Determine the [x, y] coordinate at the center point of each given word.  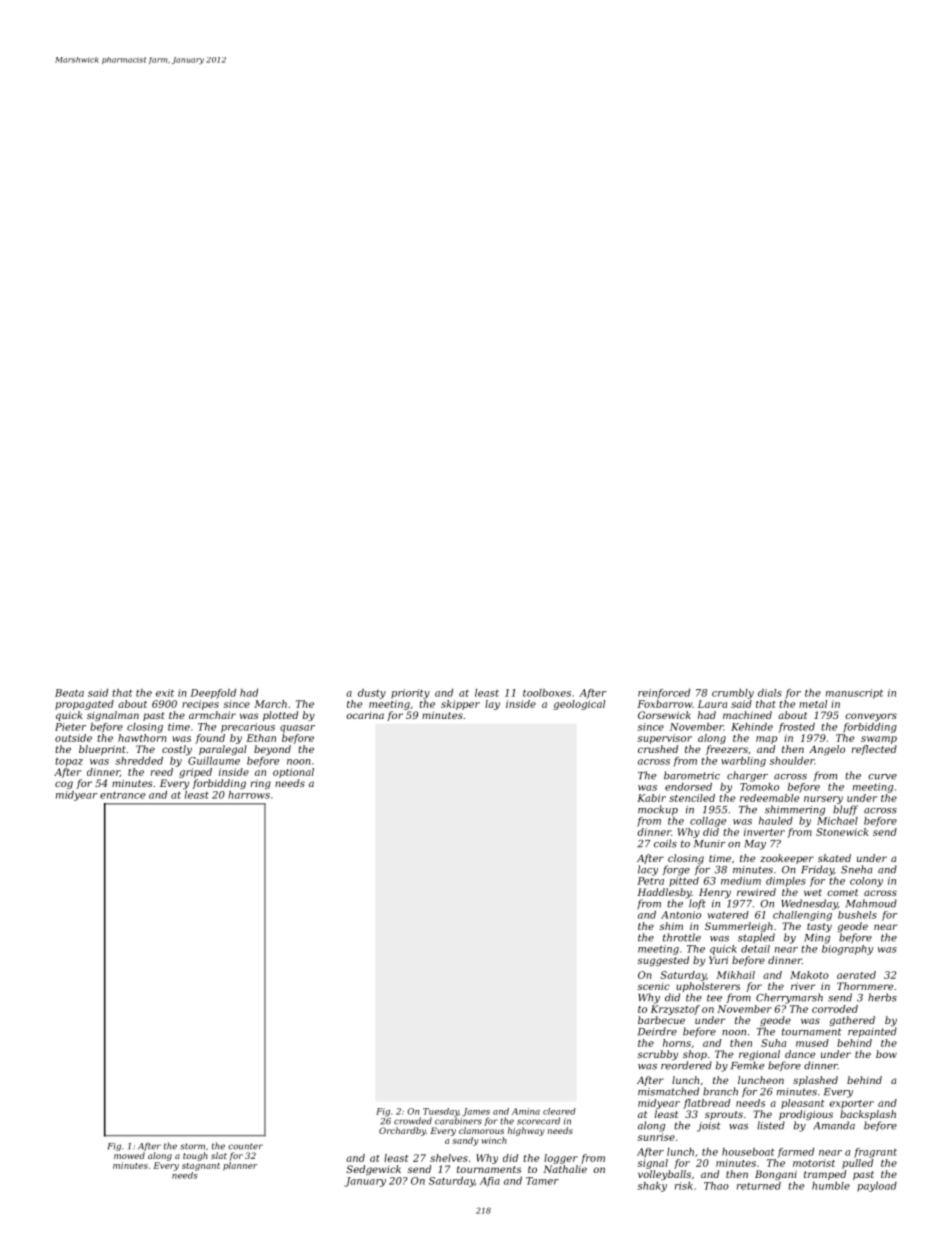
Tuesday [441, 1112]
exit [165, 693]
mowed [129, 1155]
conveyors [871, 717]
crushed [658, 749]
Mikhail [735, 975]
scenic [653, 986]
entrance [122, 795]
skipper [460, 705]
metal [813, 704]
